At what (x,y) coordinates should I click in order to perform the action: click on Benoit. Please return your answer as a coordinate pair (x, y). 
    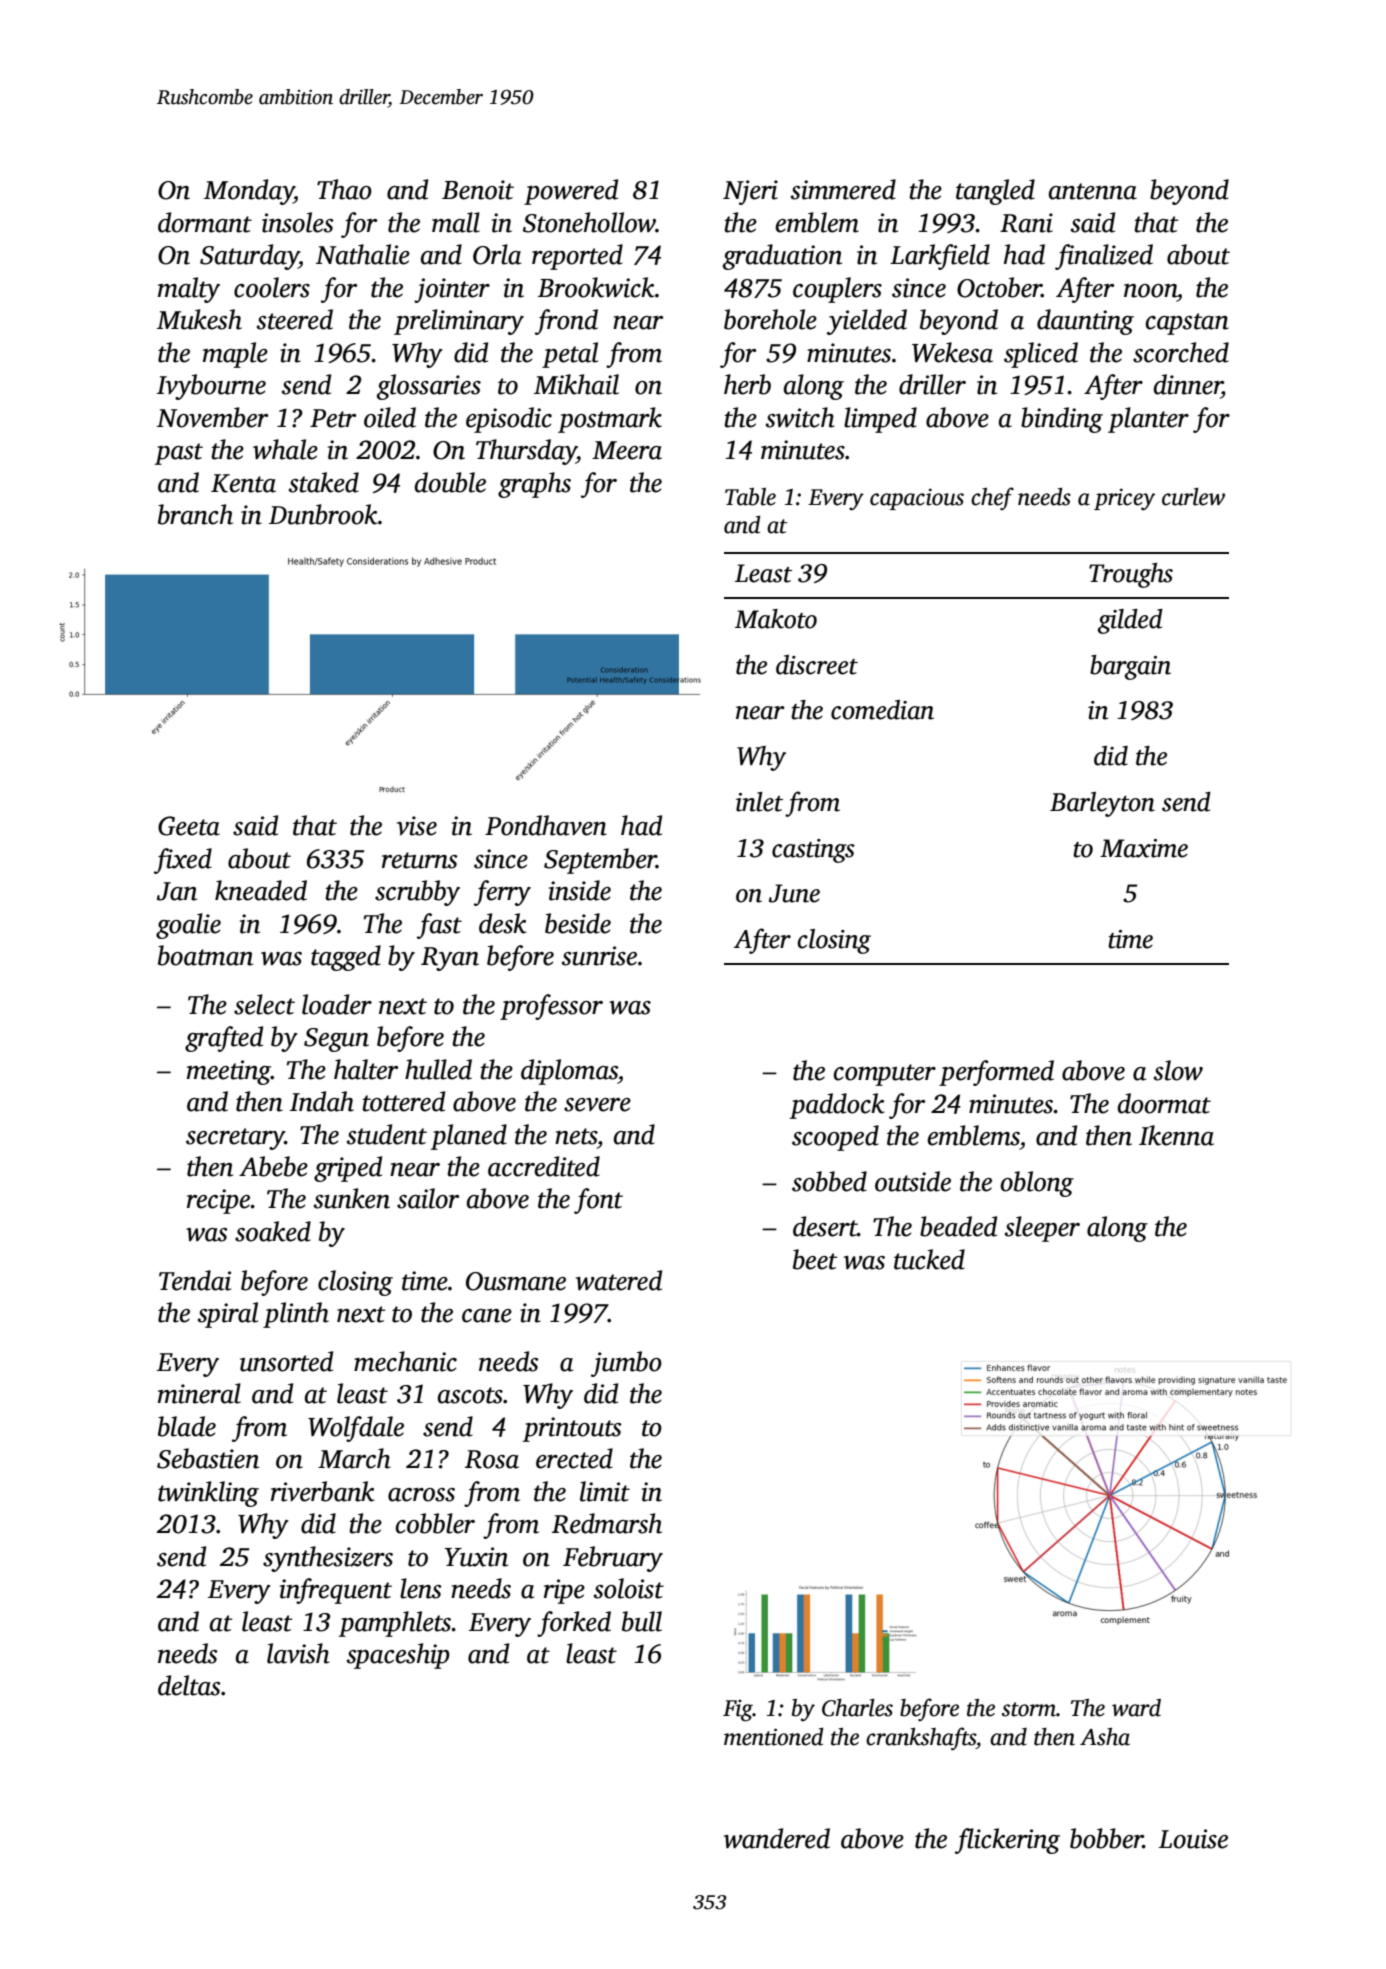
    Looking at the image, I should click on (478, 190).
